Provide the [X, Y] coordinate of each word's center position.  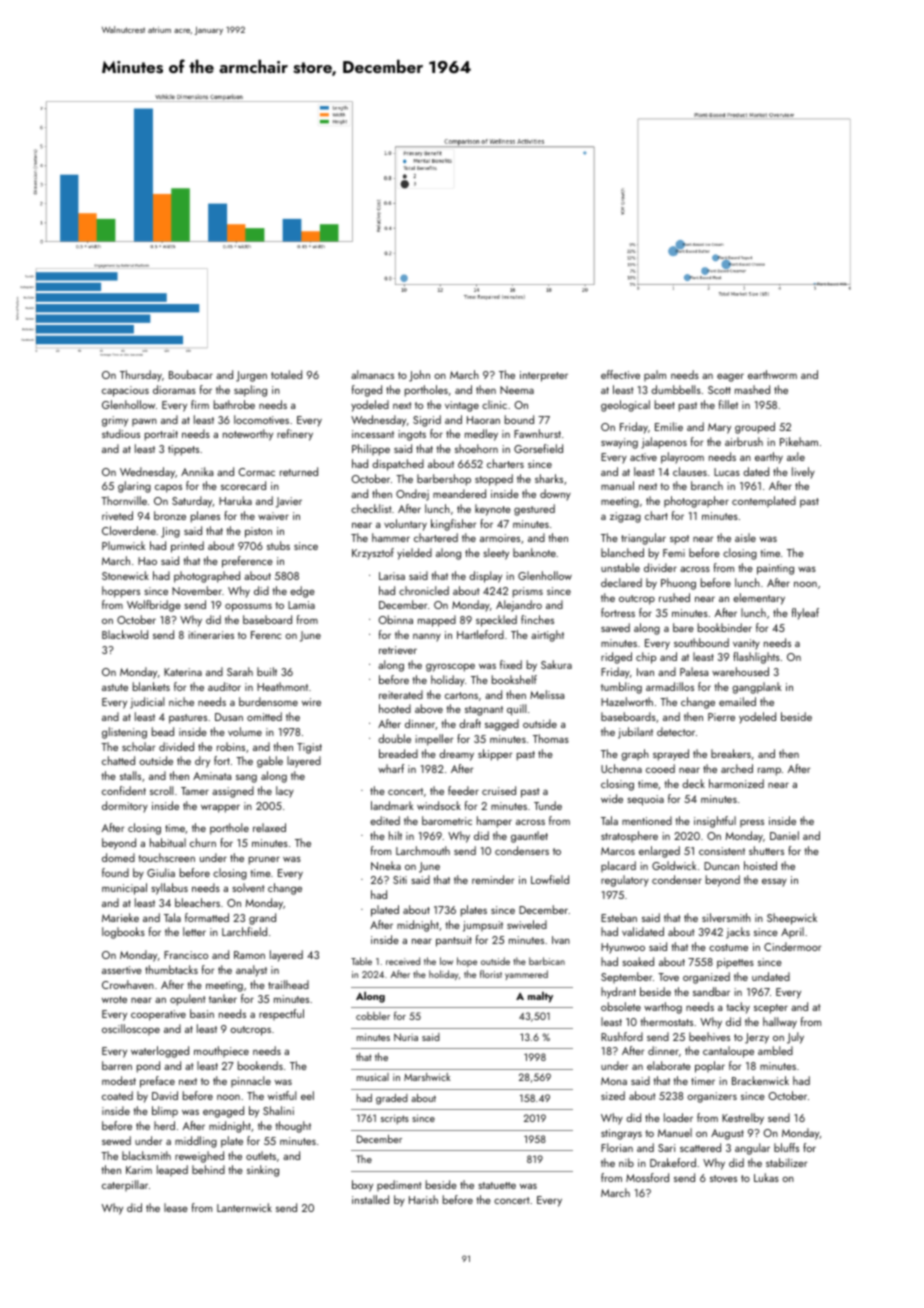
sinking [263, 1171]
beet [665, 404]
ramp [769, 771]
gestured [534, 510]
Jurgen [251, 376]
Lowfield [550, 879]
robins [231, 746]
